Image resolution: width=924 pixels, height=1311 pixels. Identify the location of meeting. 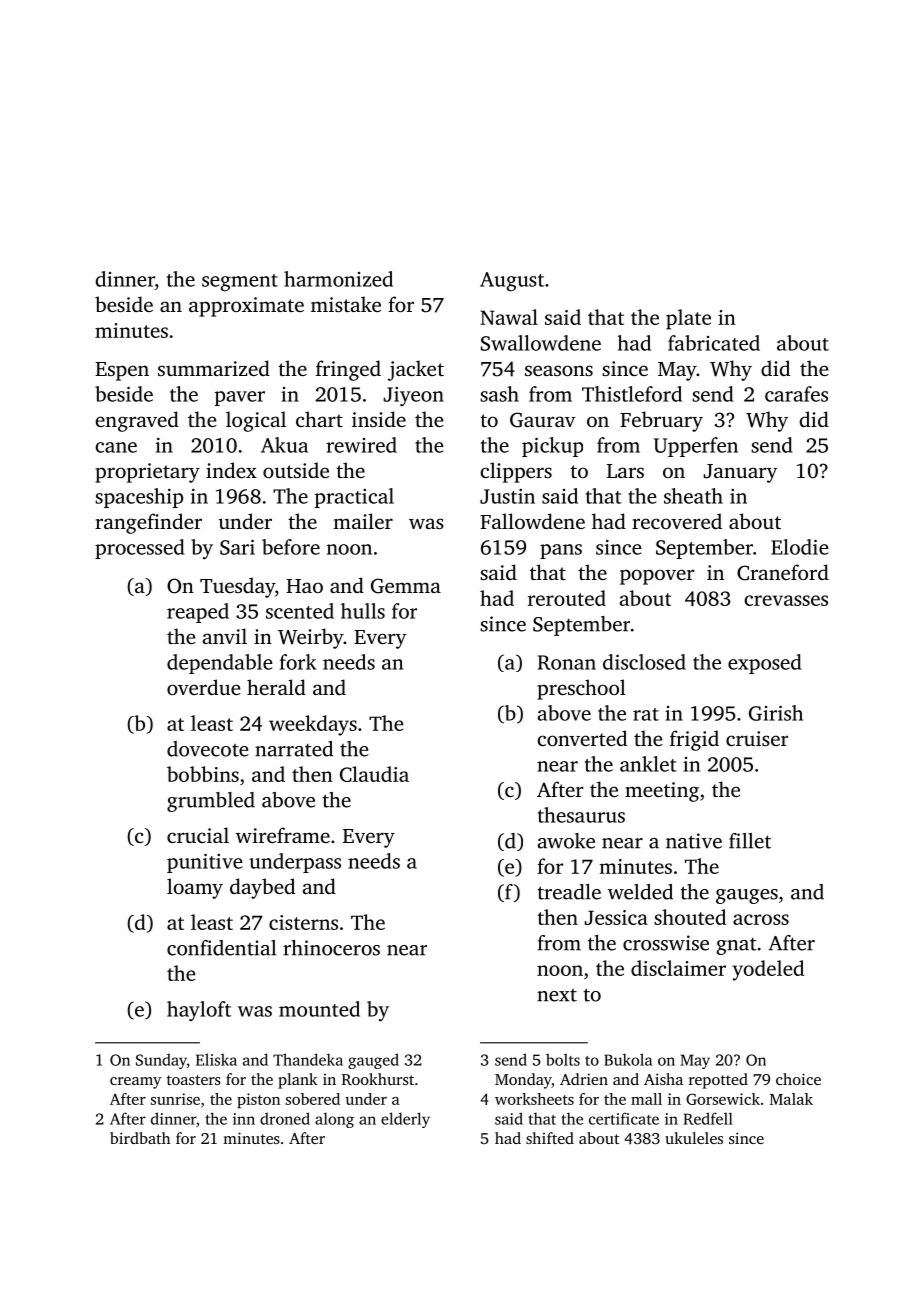
(662, 792).
